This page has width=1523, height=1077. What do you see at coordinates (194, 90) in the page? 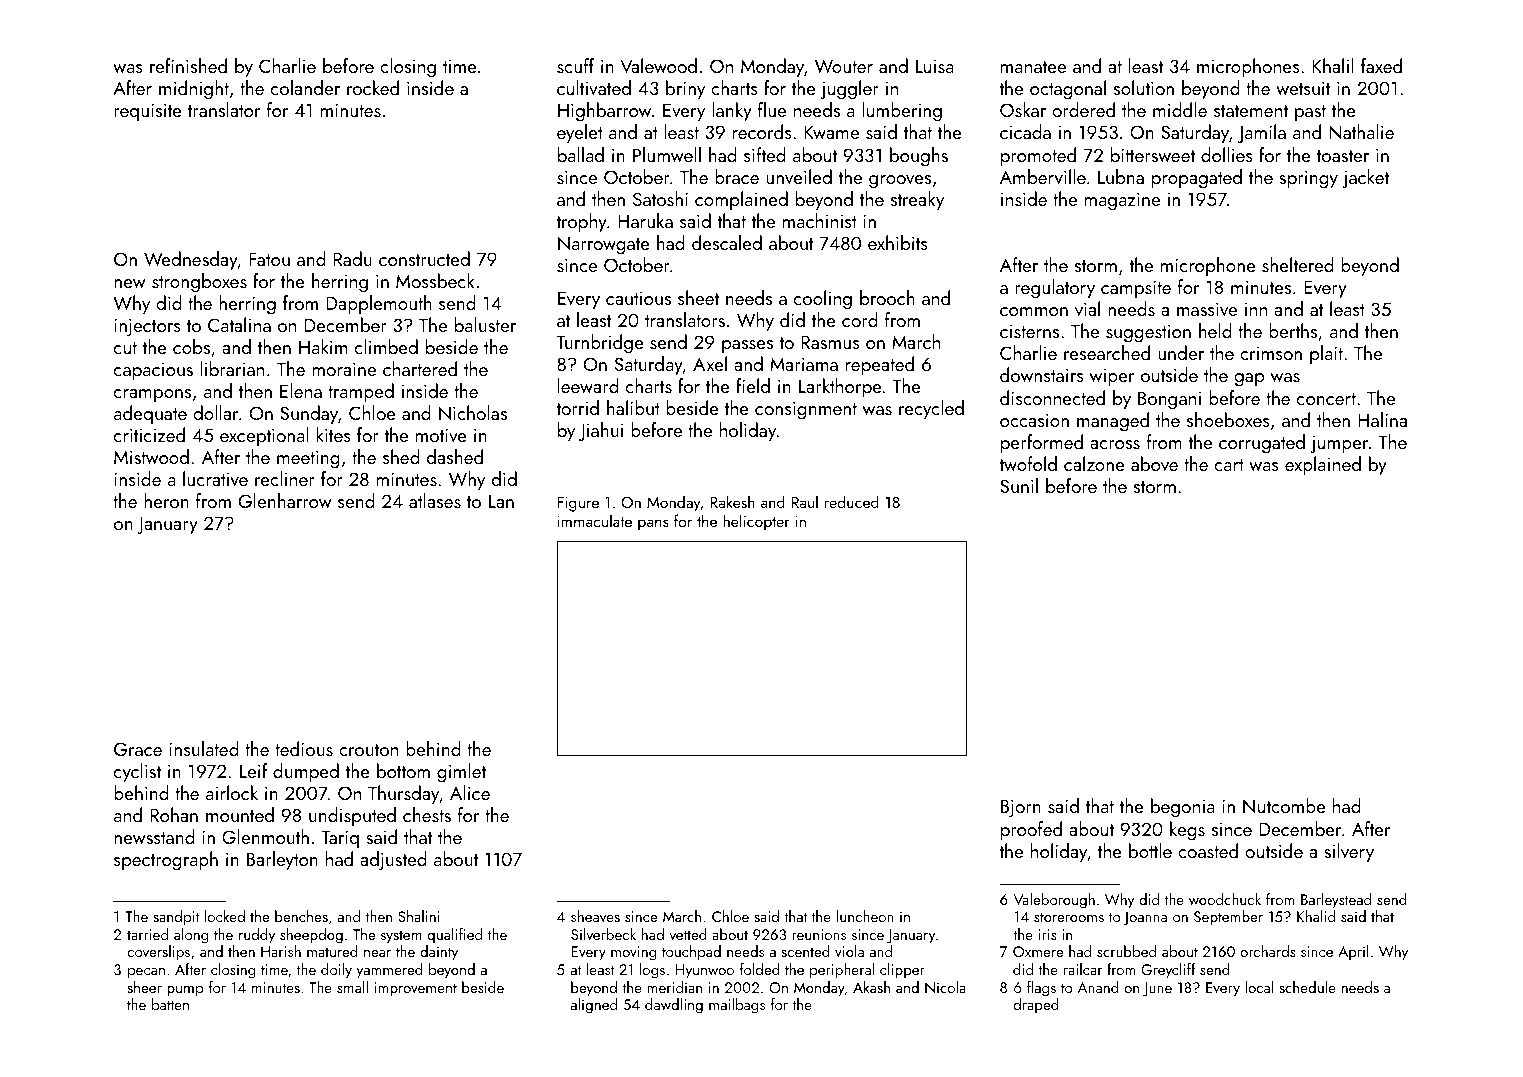
I see `midnight` at bounding box center [194, 90].
